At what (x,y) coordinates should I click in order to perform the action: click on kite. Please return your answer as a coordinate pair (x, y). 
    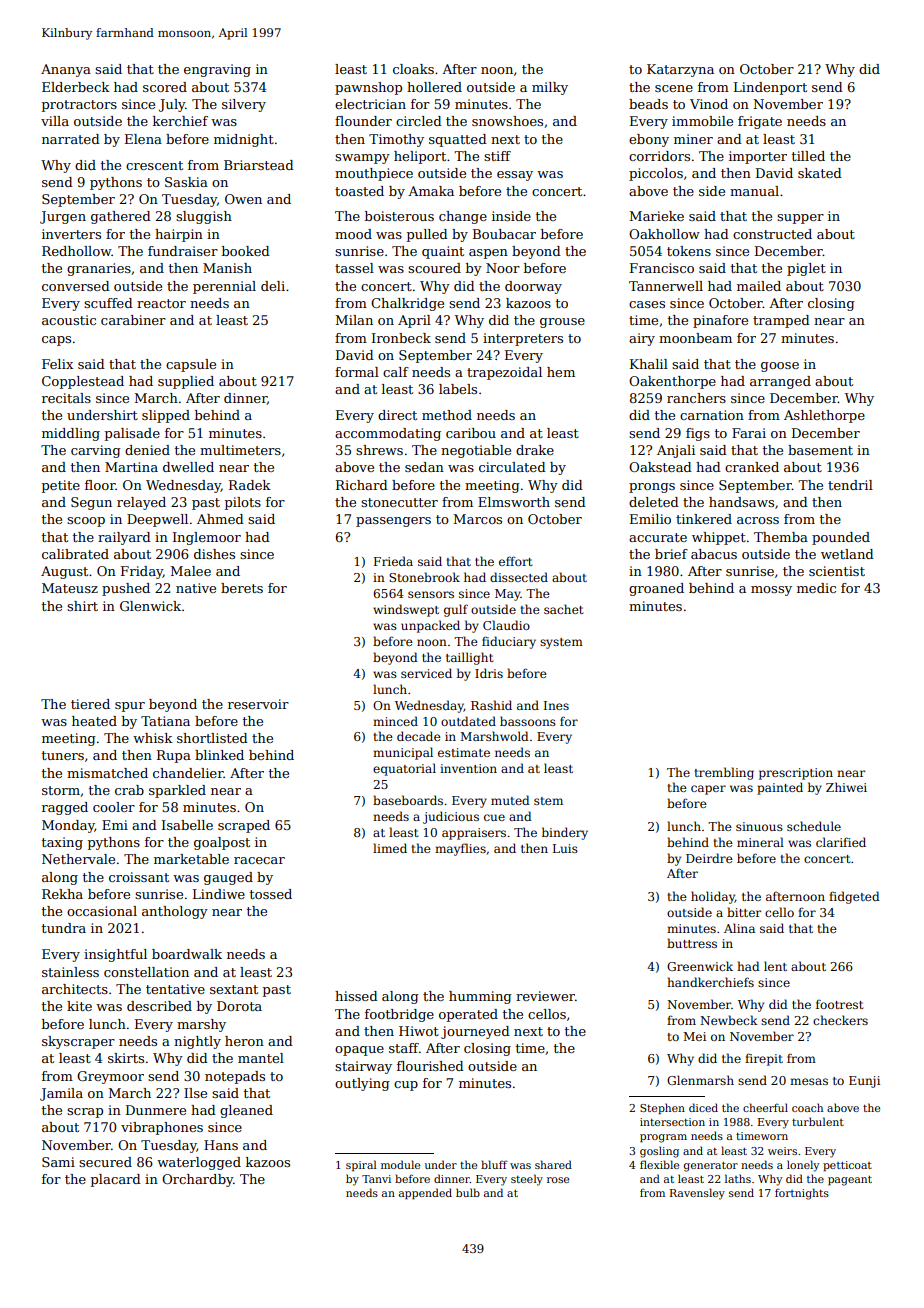
    Looking at the image, I should click on (79, 1006).
